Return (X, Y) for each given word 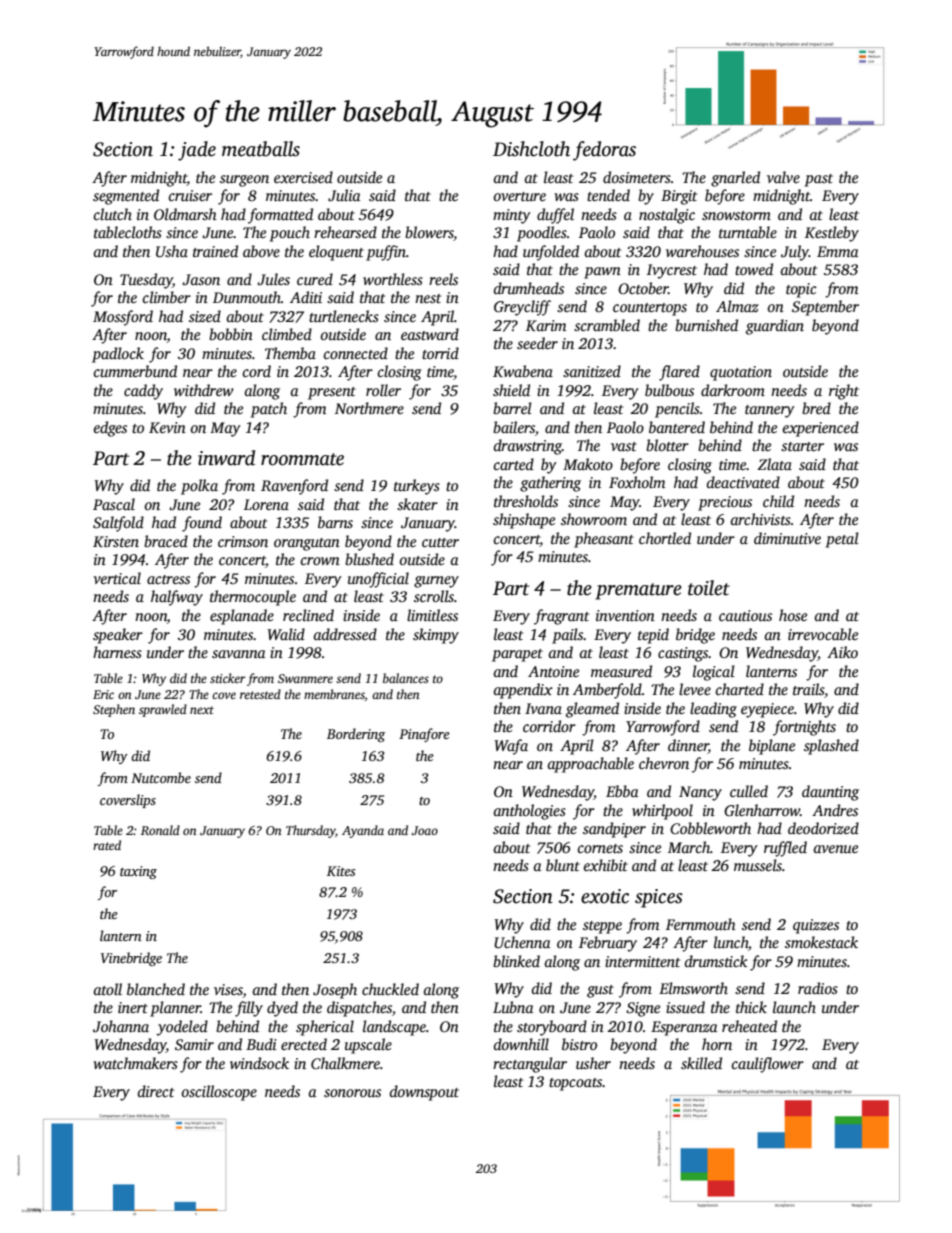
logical (714, 673)
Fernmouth (701, 924)
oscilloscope (219, 1093)
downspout (424, 1093)
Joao (424, 830)
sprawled (163, 710)
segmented (126, 197)
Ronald (160, 830)
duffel (555, 216)
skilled (701, 1063)
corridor (549, 726)
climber (166, 297)
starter (802, 446)
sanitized (592, 371)
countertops (650, 309)
